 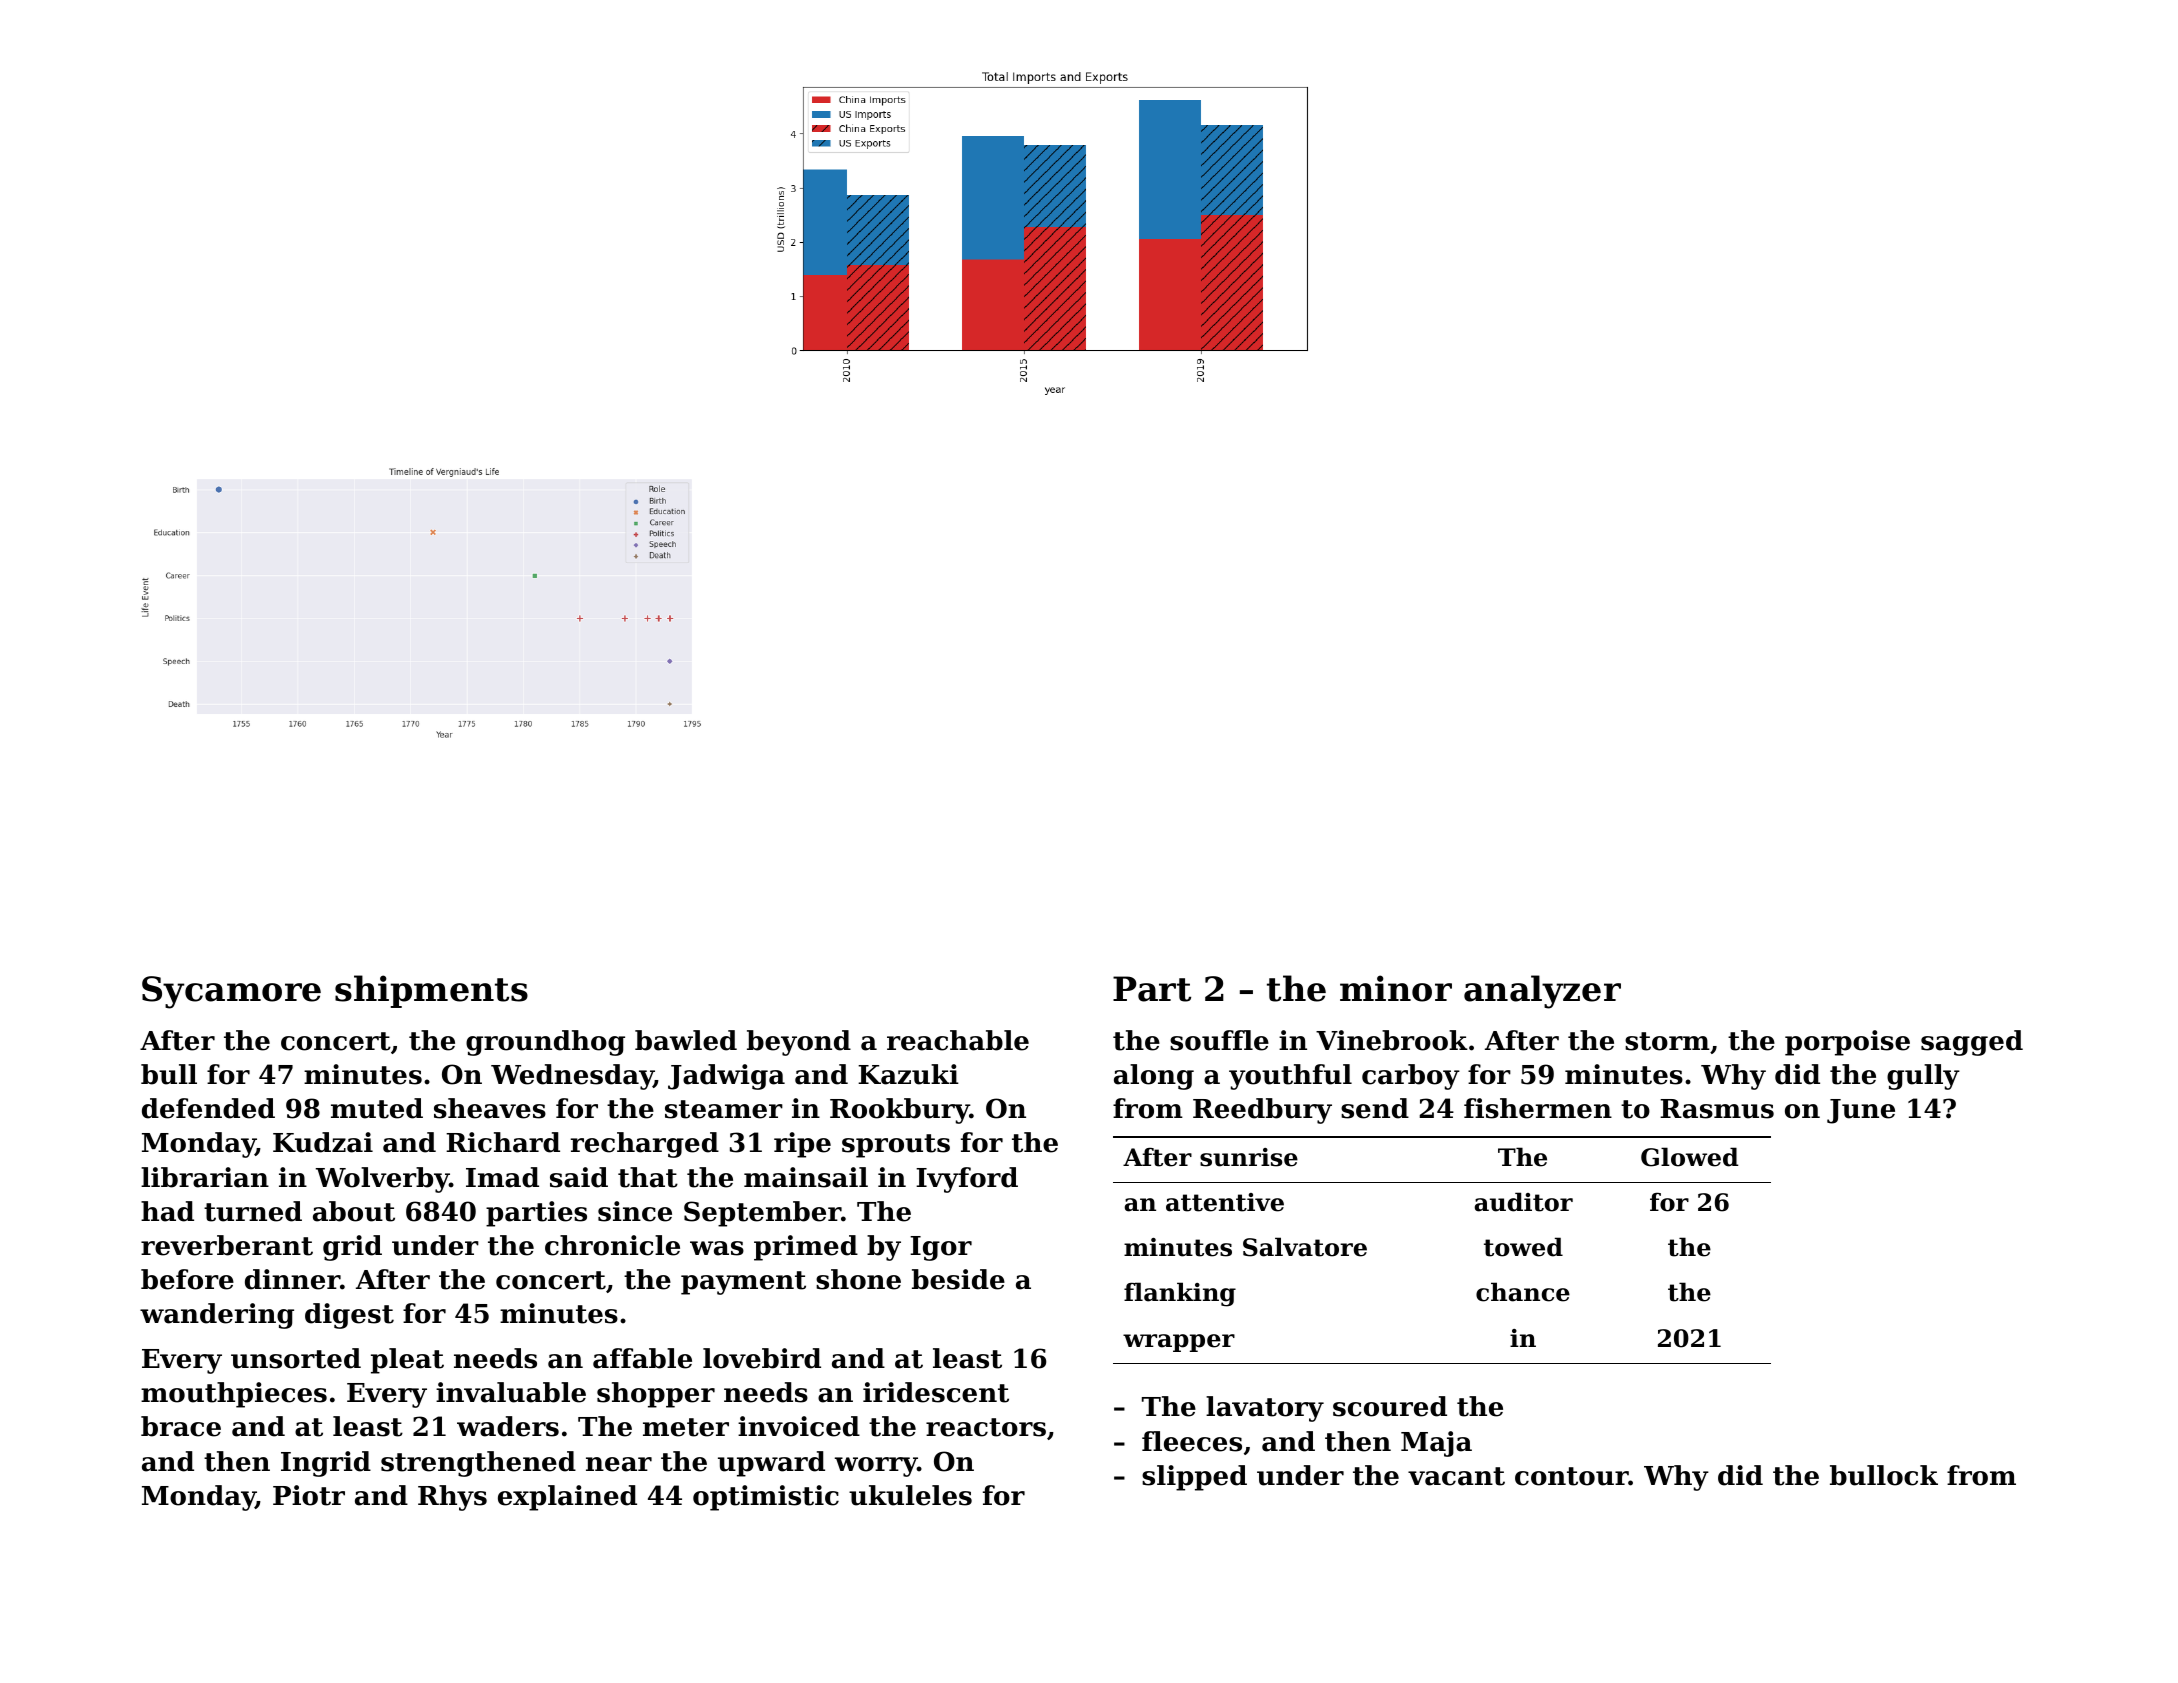 What do you see at coordinates (1717, 1109) in the screenshot?
I see `Rasmus` at bounding box center [1717, 1109].
